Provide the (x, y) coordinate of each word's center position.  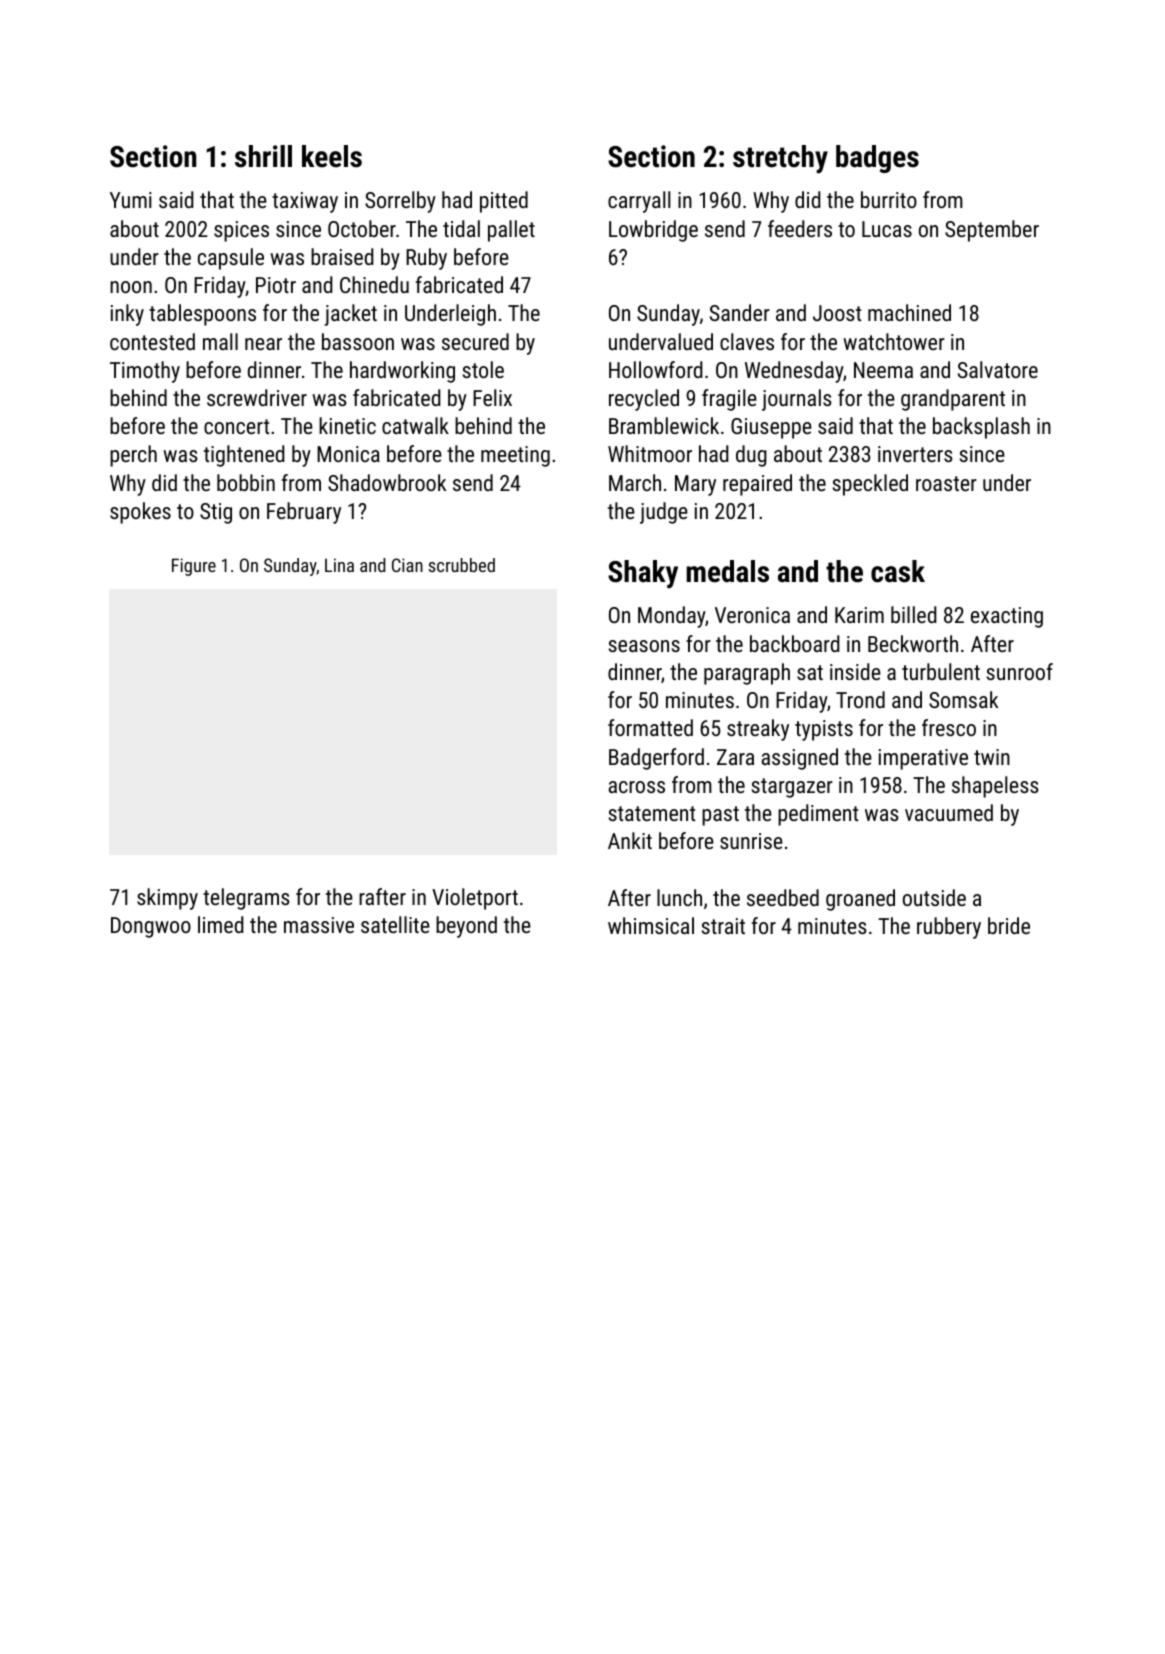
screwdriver (257, 397)
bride (1009, 925)
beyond (466, 927)
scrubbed (461, 565)
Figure (194, 567)
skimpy (167, 899)
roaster (946, 483)
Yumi (131, 200)
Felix (492, 397)
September (992, 231)
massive (319, 925)
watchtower (894, 341)
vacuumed (949, 812)
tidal (461, 228)
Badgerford (656, 759)
